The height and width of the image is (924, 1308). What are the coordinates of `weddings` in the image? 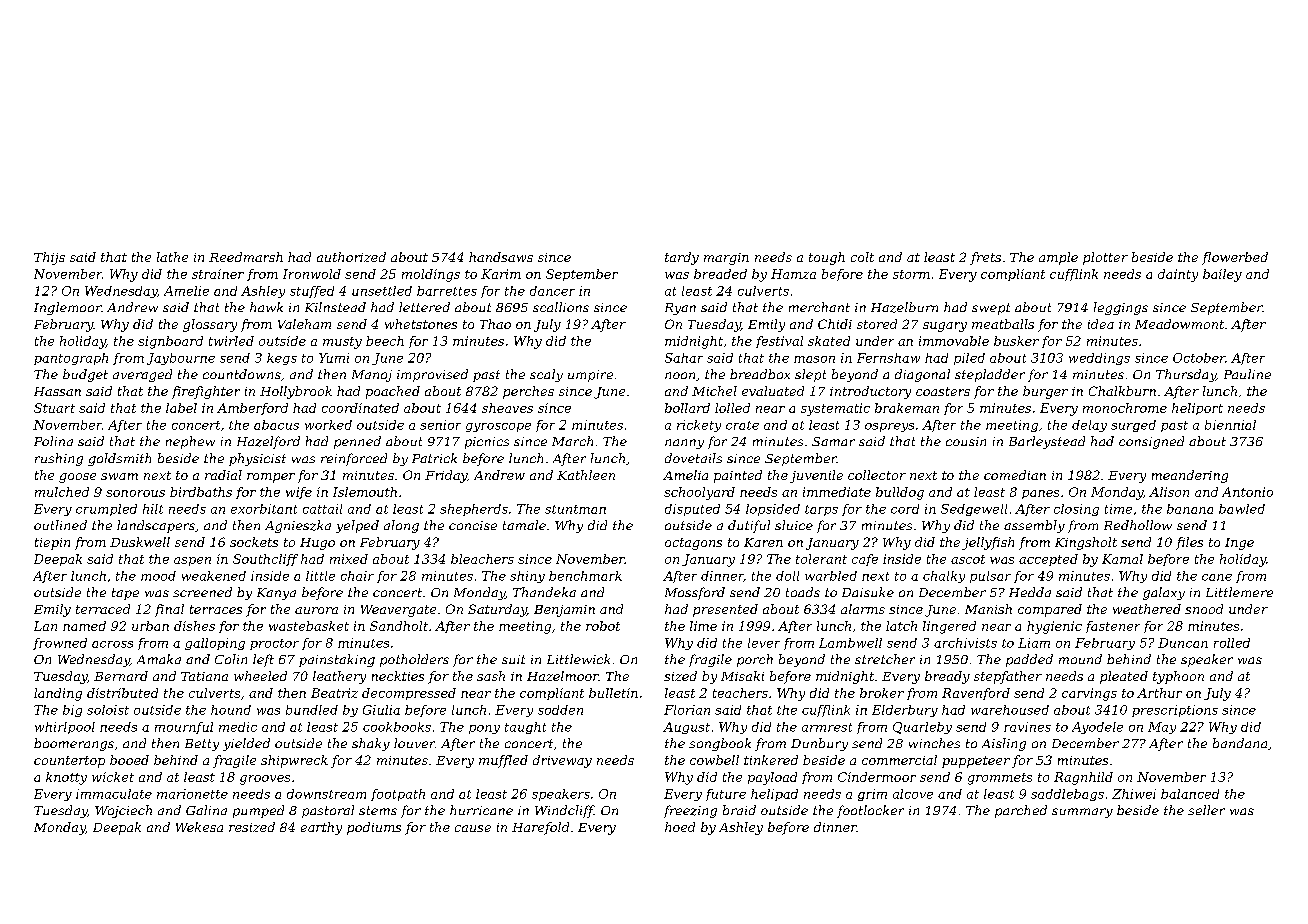 It's located at (1099, 359).
